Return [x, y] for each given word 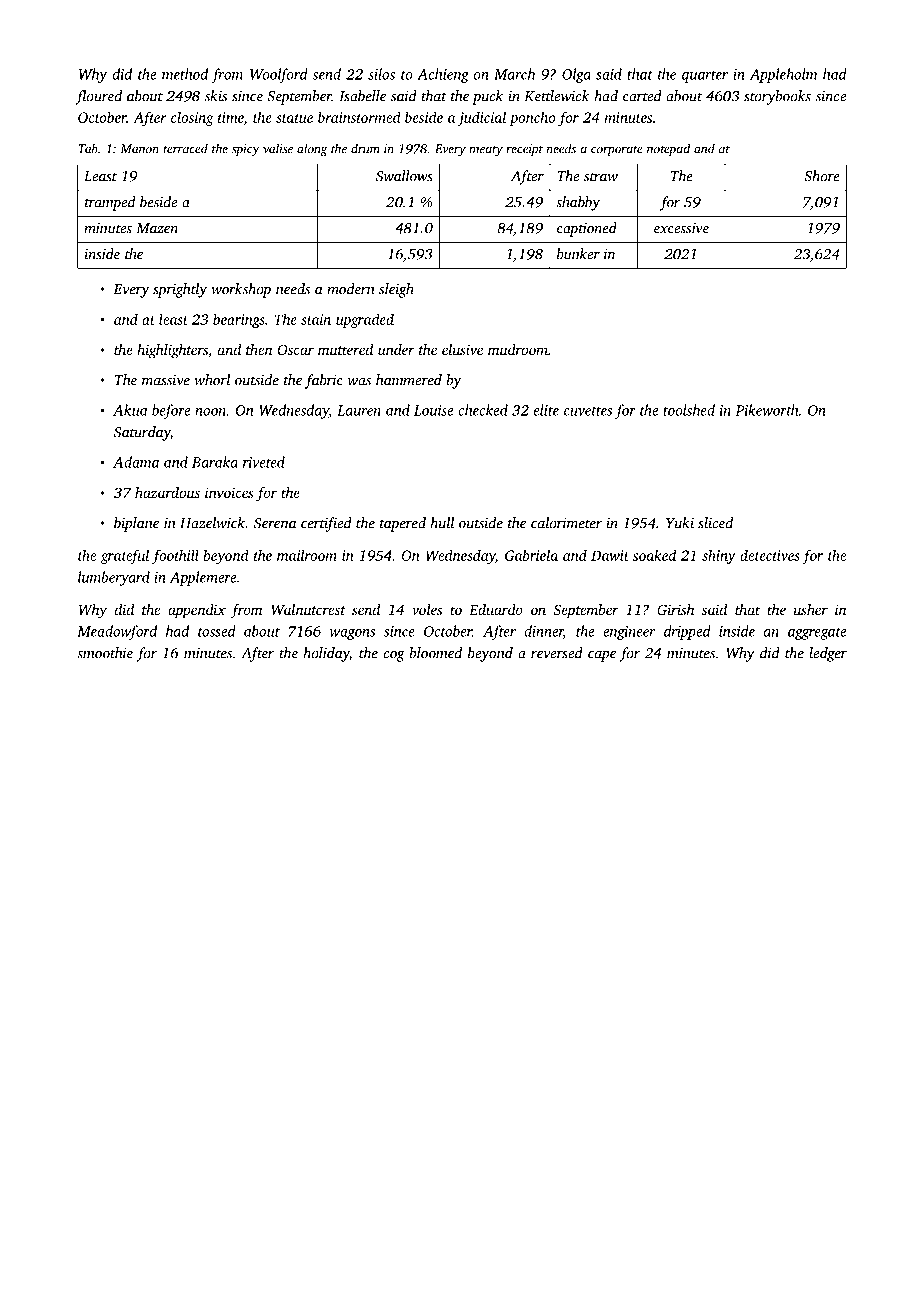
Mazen [157, 228]
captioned [587, 229]
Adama [136, 462]
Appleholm [783, 75]
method [185, 74]
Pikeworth [767, 410]
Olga [576, 75]
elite [546, 410]
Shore [822, 176]
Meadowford [117, 632]
